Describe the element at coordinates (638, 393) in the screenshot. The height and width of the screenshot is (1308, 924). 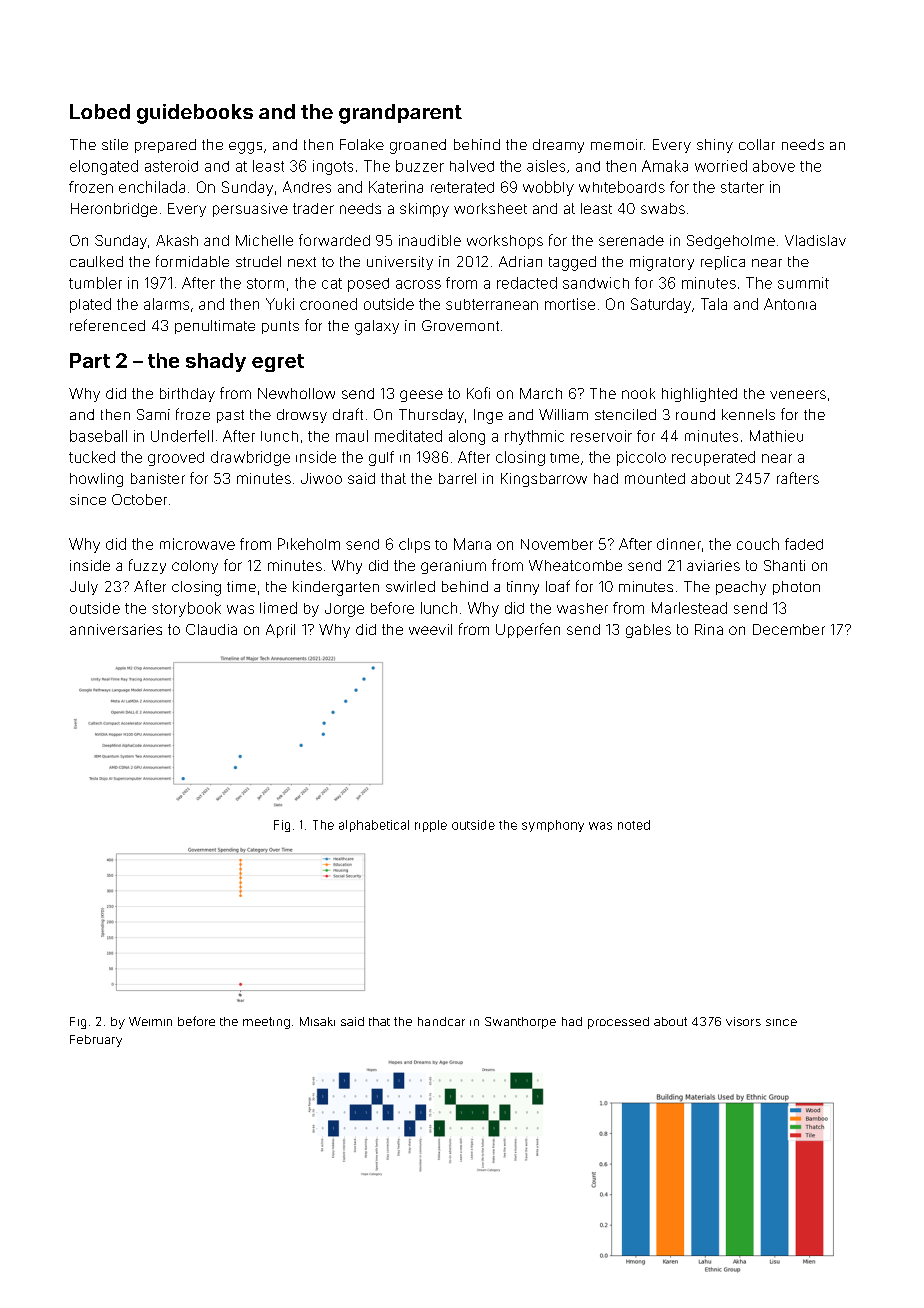
I see `nook` at that location.
